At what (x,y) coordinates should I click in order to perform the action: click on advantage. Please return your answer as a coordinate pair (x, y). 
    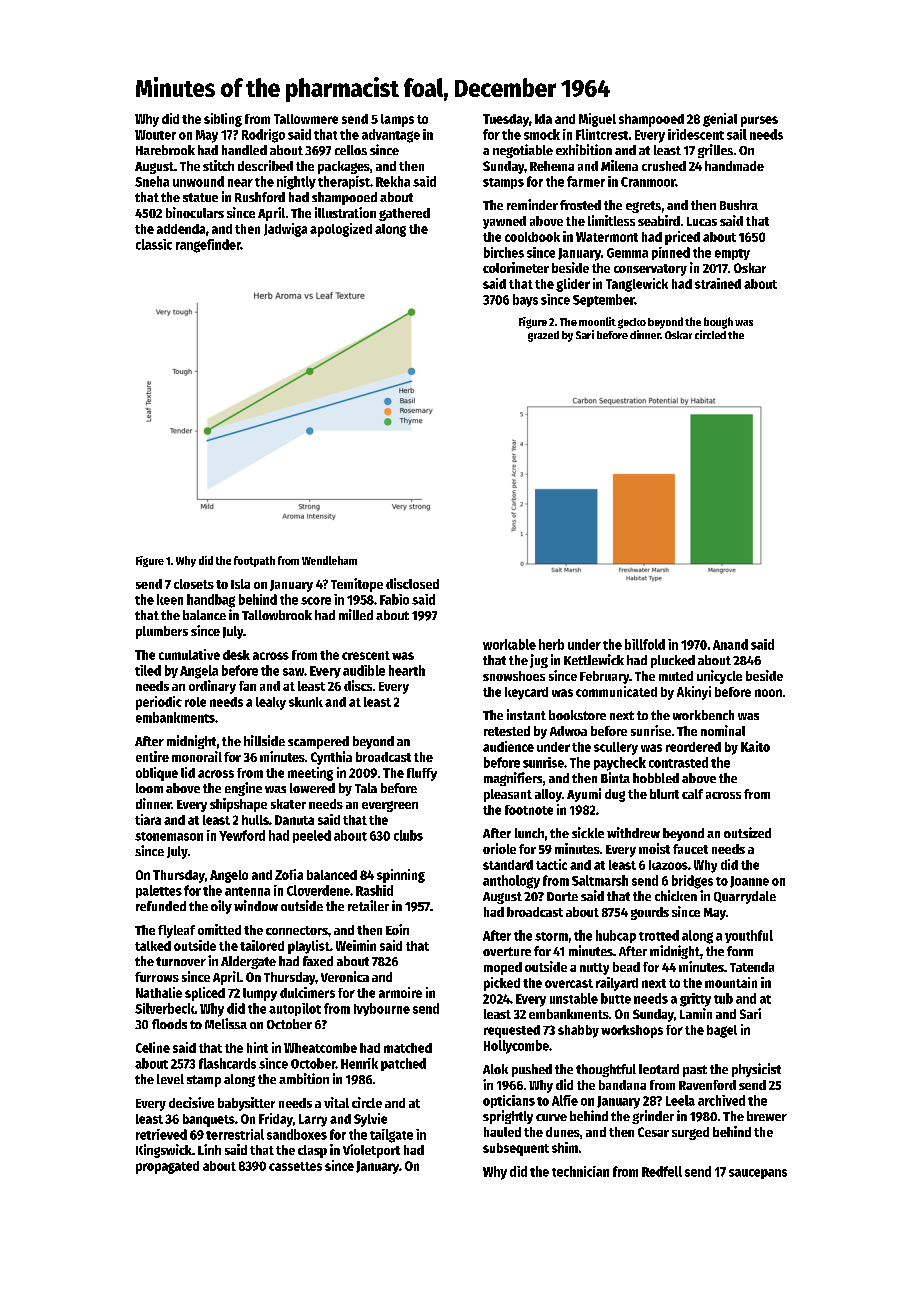
    Looking at the image, I should click on (391, 136).
